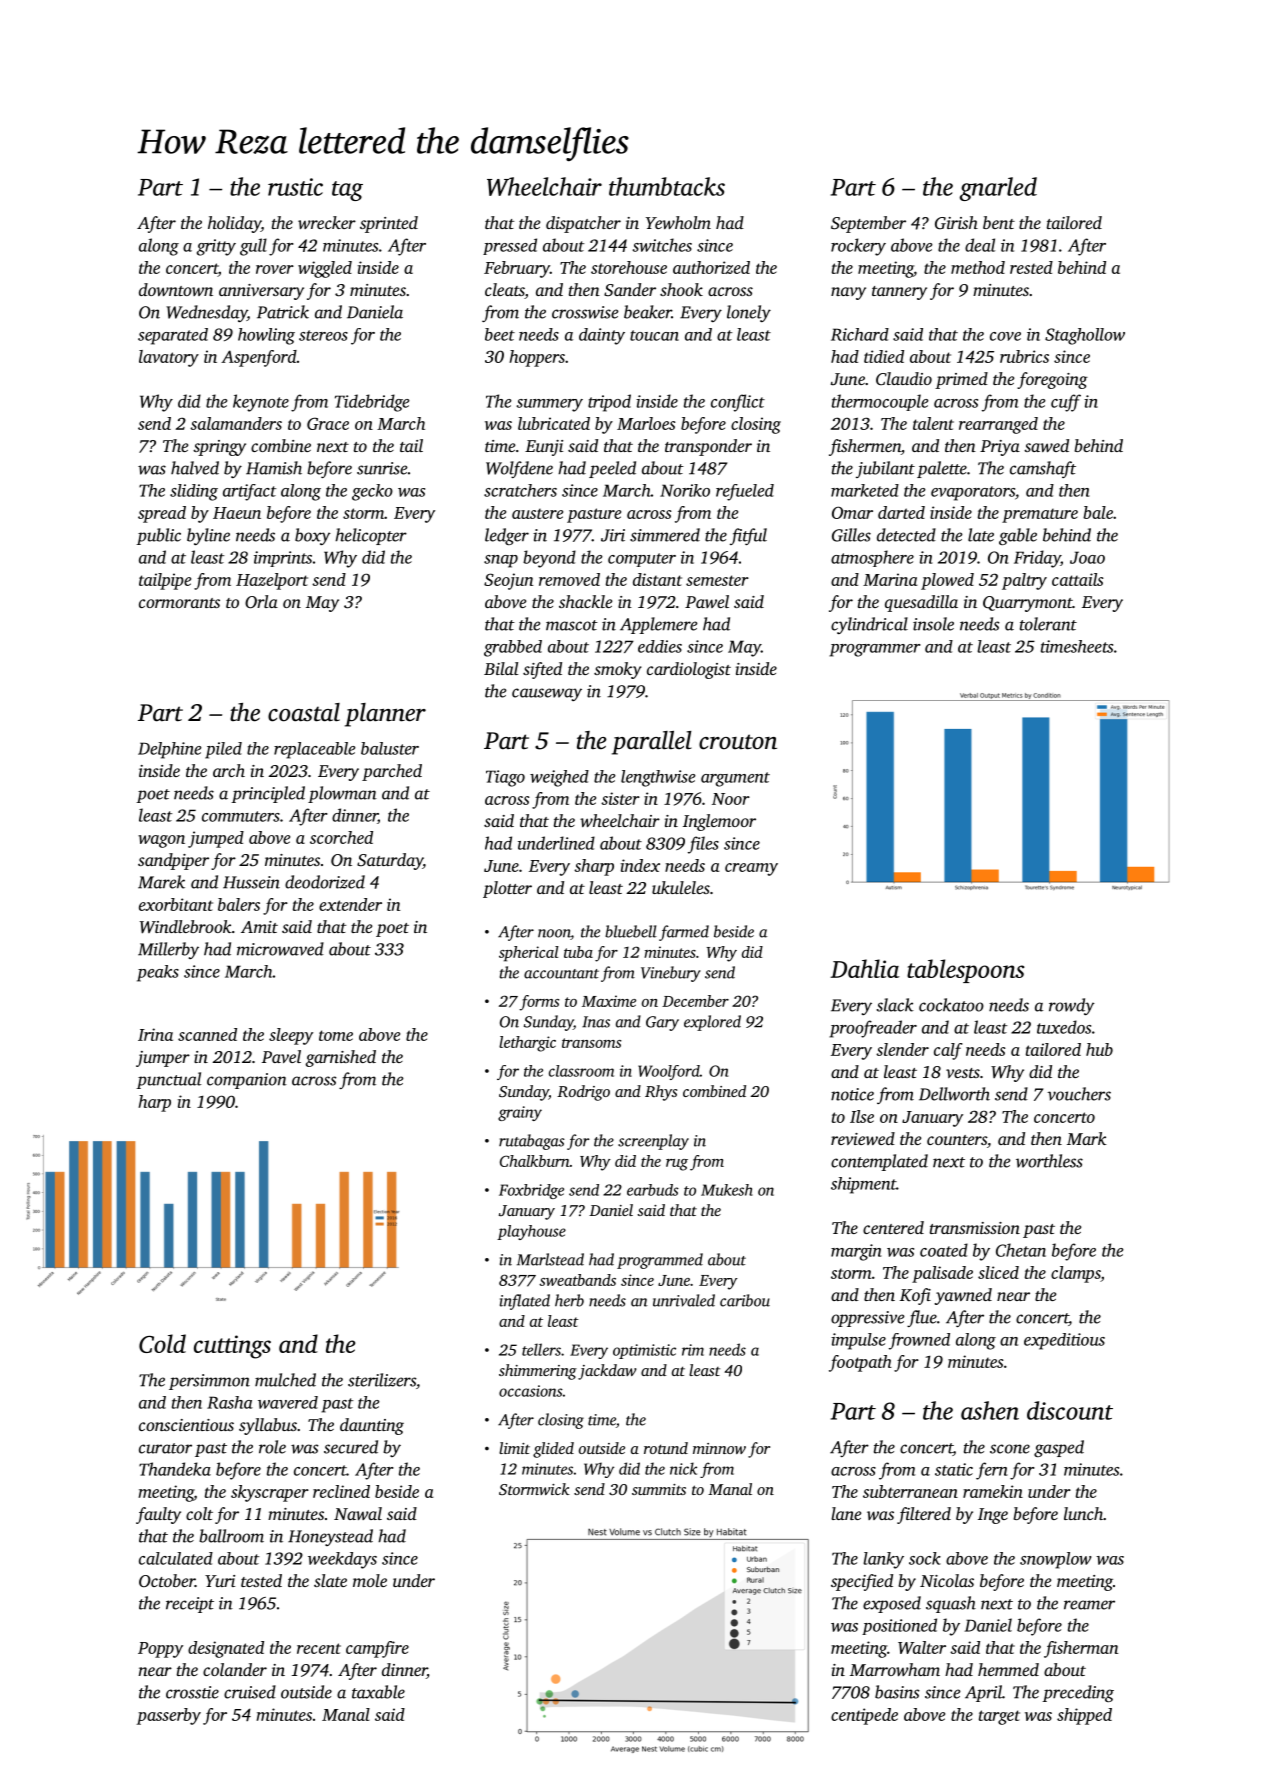 The height and width of the image is (1791, 1266). Describe the element at coordinates (998, 189) in the image. I see `gnarled` at that location.
